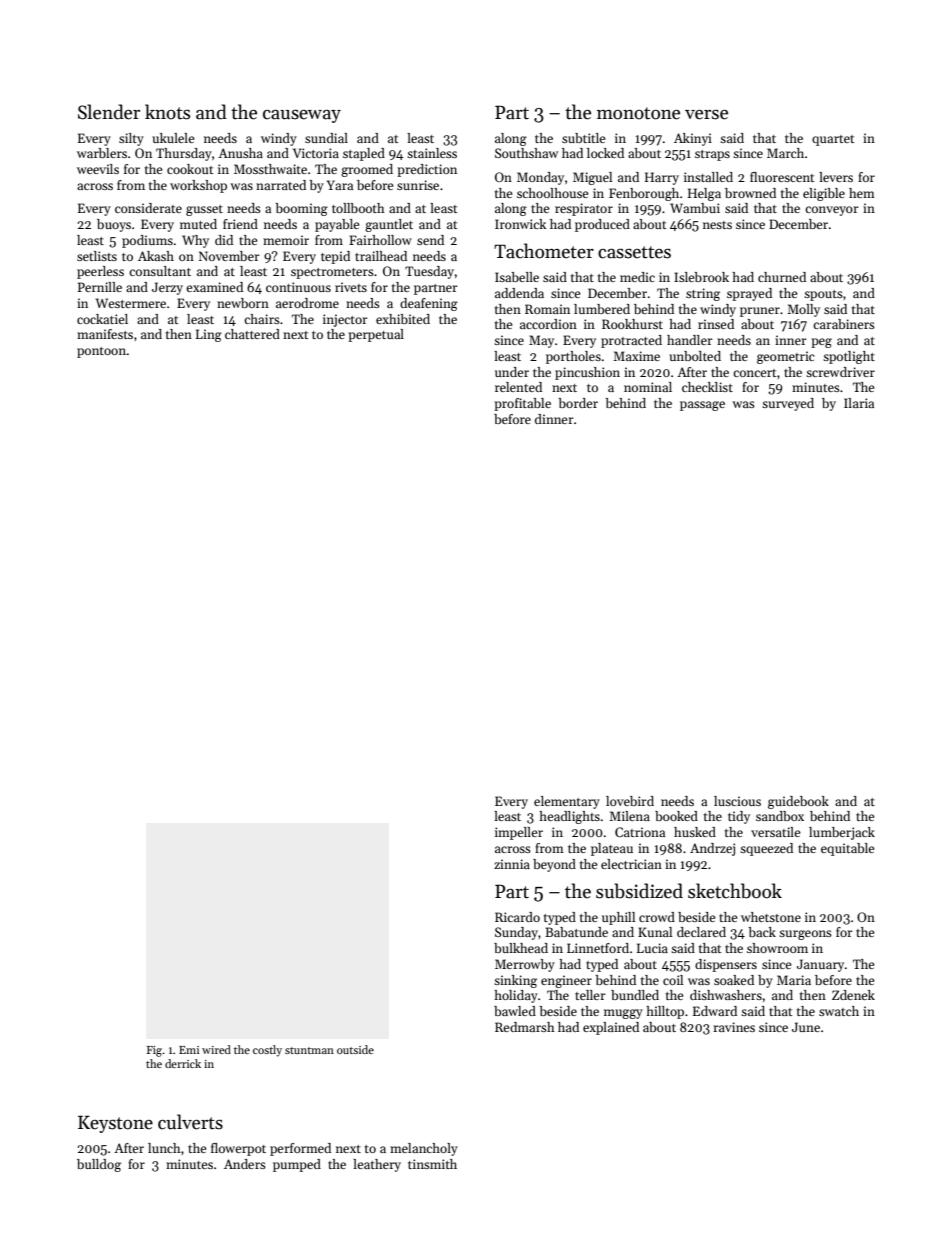  What do you see at coordinates (377, 1165) in the page?
I see `leathery` at bounding box center [377, 1165].
